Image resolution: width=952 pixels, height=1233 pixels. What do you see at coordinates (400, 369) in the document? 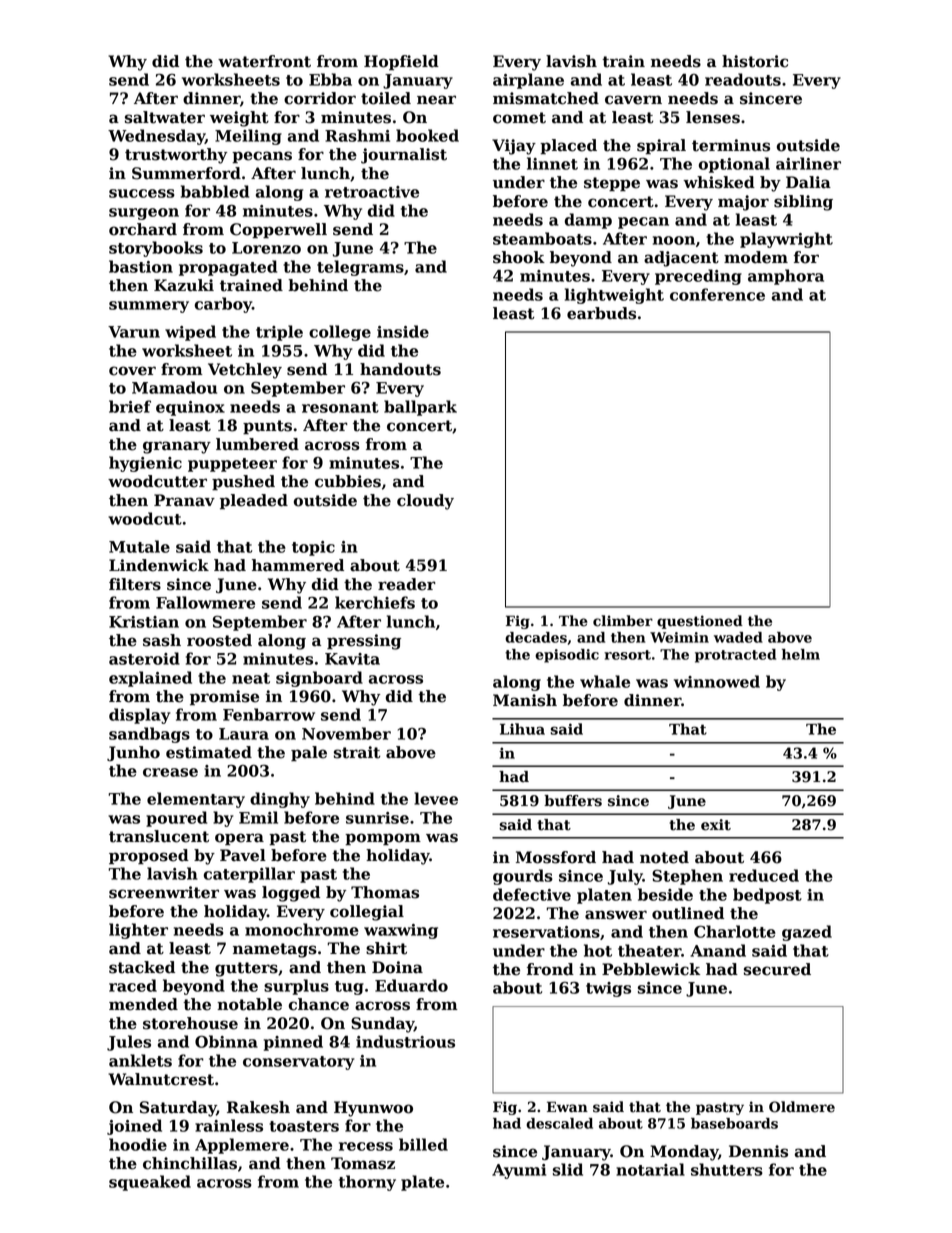
I see `handouts` at bounding box center [400, 369].
